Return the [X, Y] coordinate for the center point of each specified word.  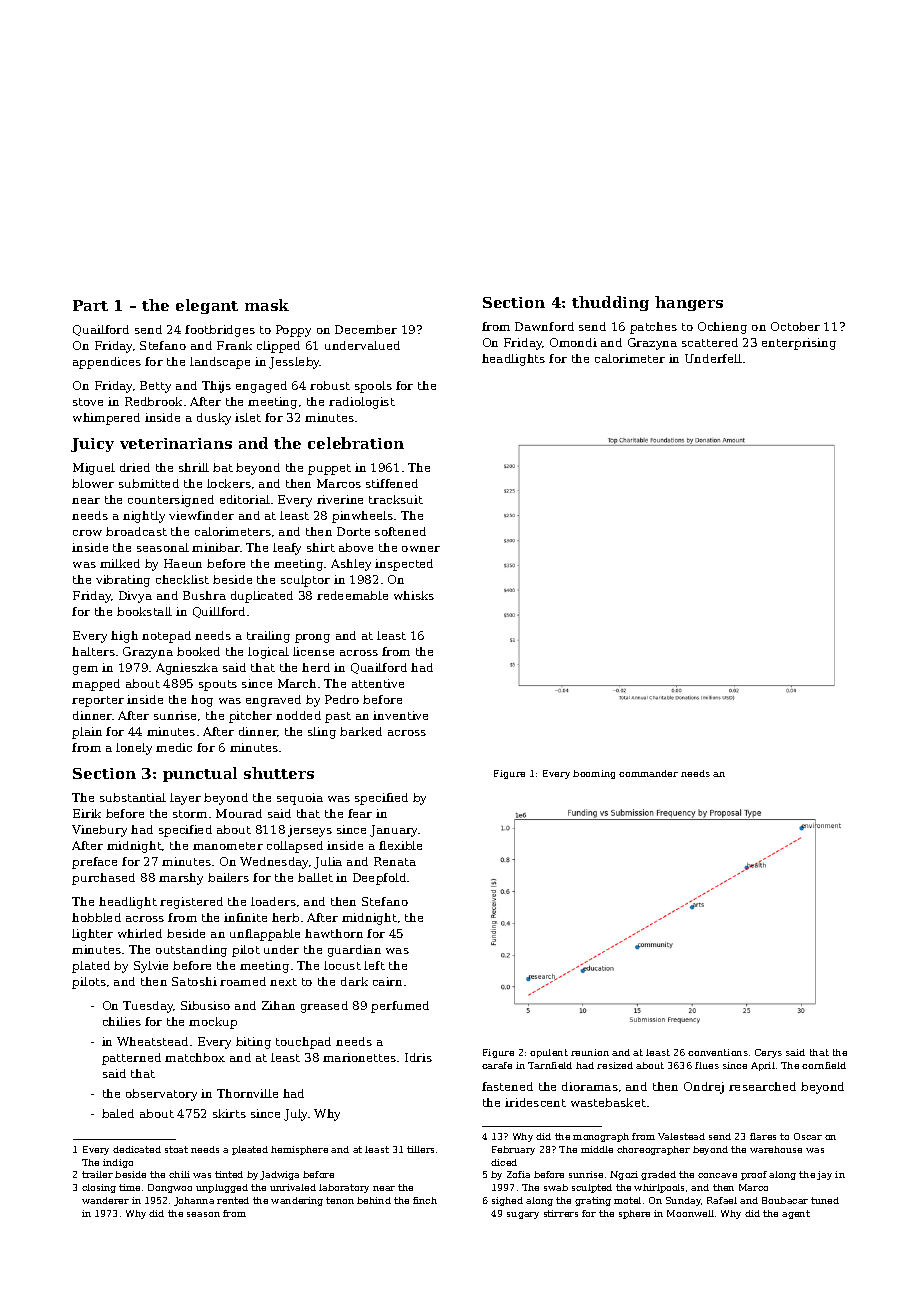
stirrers [561, 1213]
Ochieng [722, 328]
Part [90, 305]
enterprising [799, 344]
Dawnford [544, 326]
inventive [400, 715]
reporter [98, 701]
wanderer [105, 1200]
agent [796, 1214]
